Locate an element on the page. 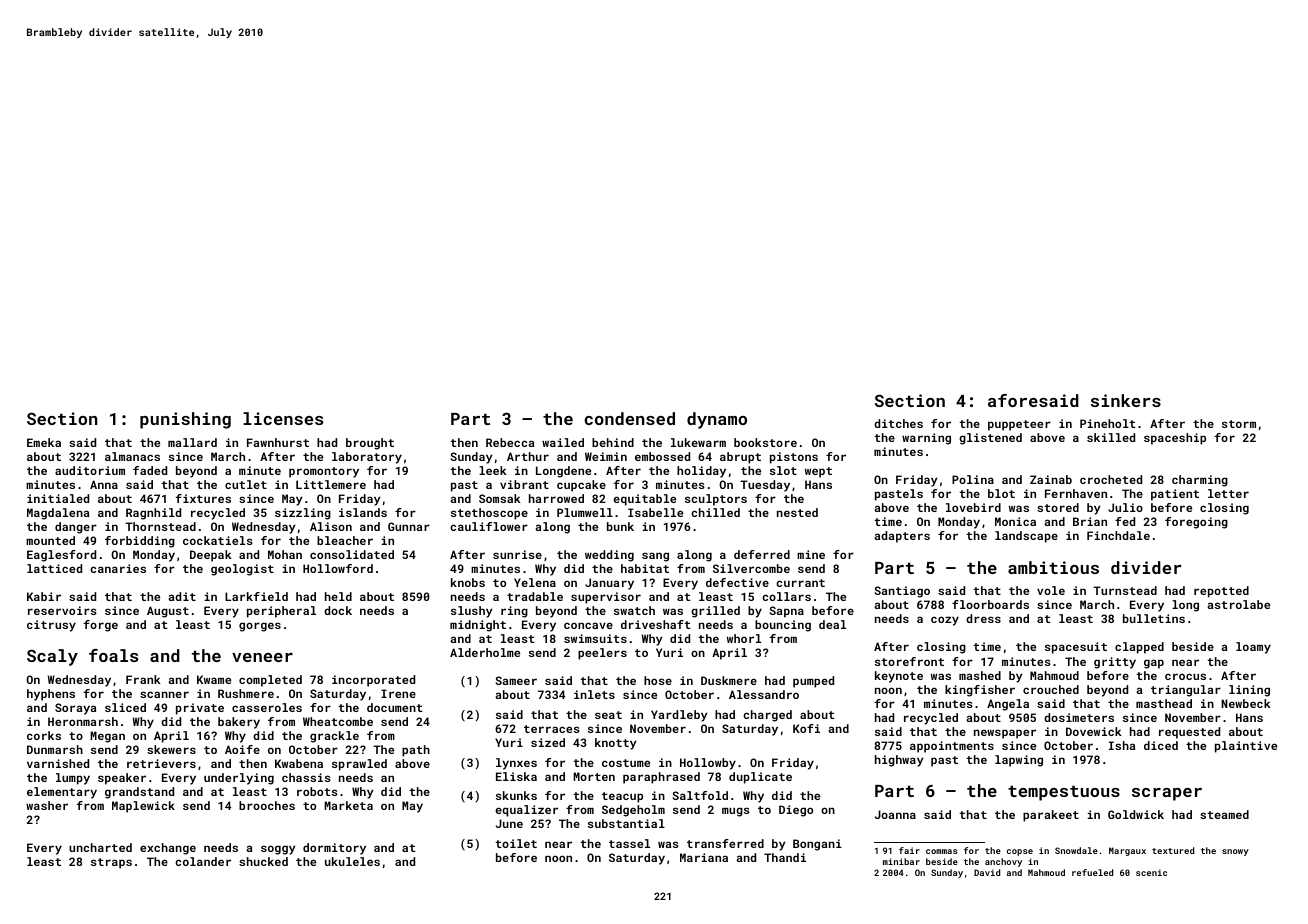  letter is located at coordinates (1228, 493).
